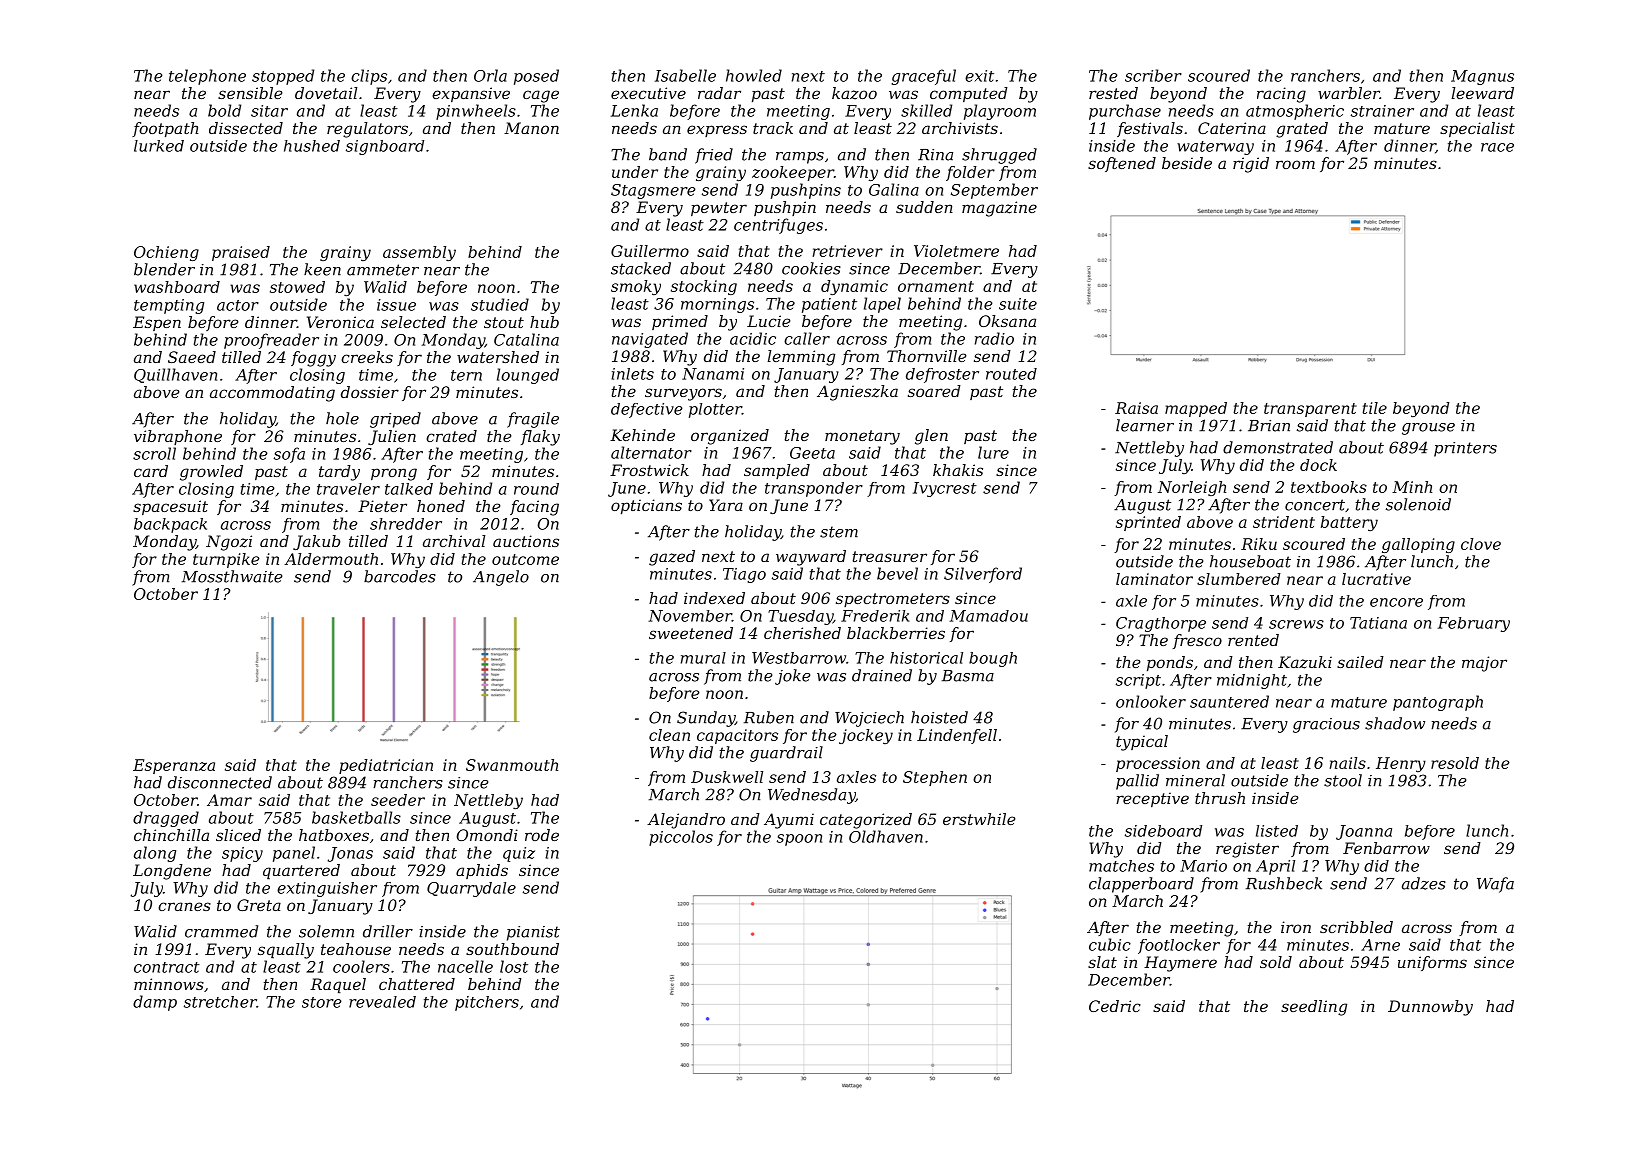  What do you see at coordinates (1418, 504) in the screenshot?
I see `solenoid` at bounding box center [1418, 504].
